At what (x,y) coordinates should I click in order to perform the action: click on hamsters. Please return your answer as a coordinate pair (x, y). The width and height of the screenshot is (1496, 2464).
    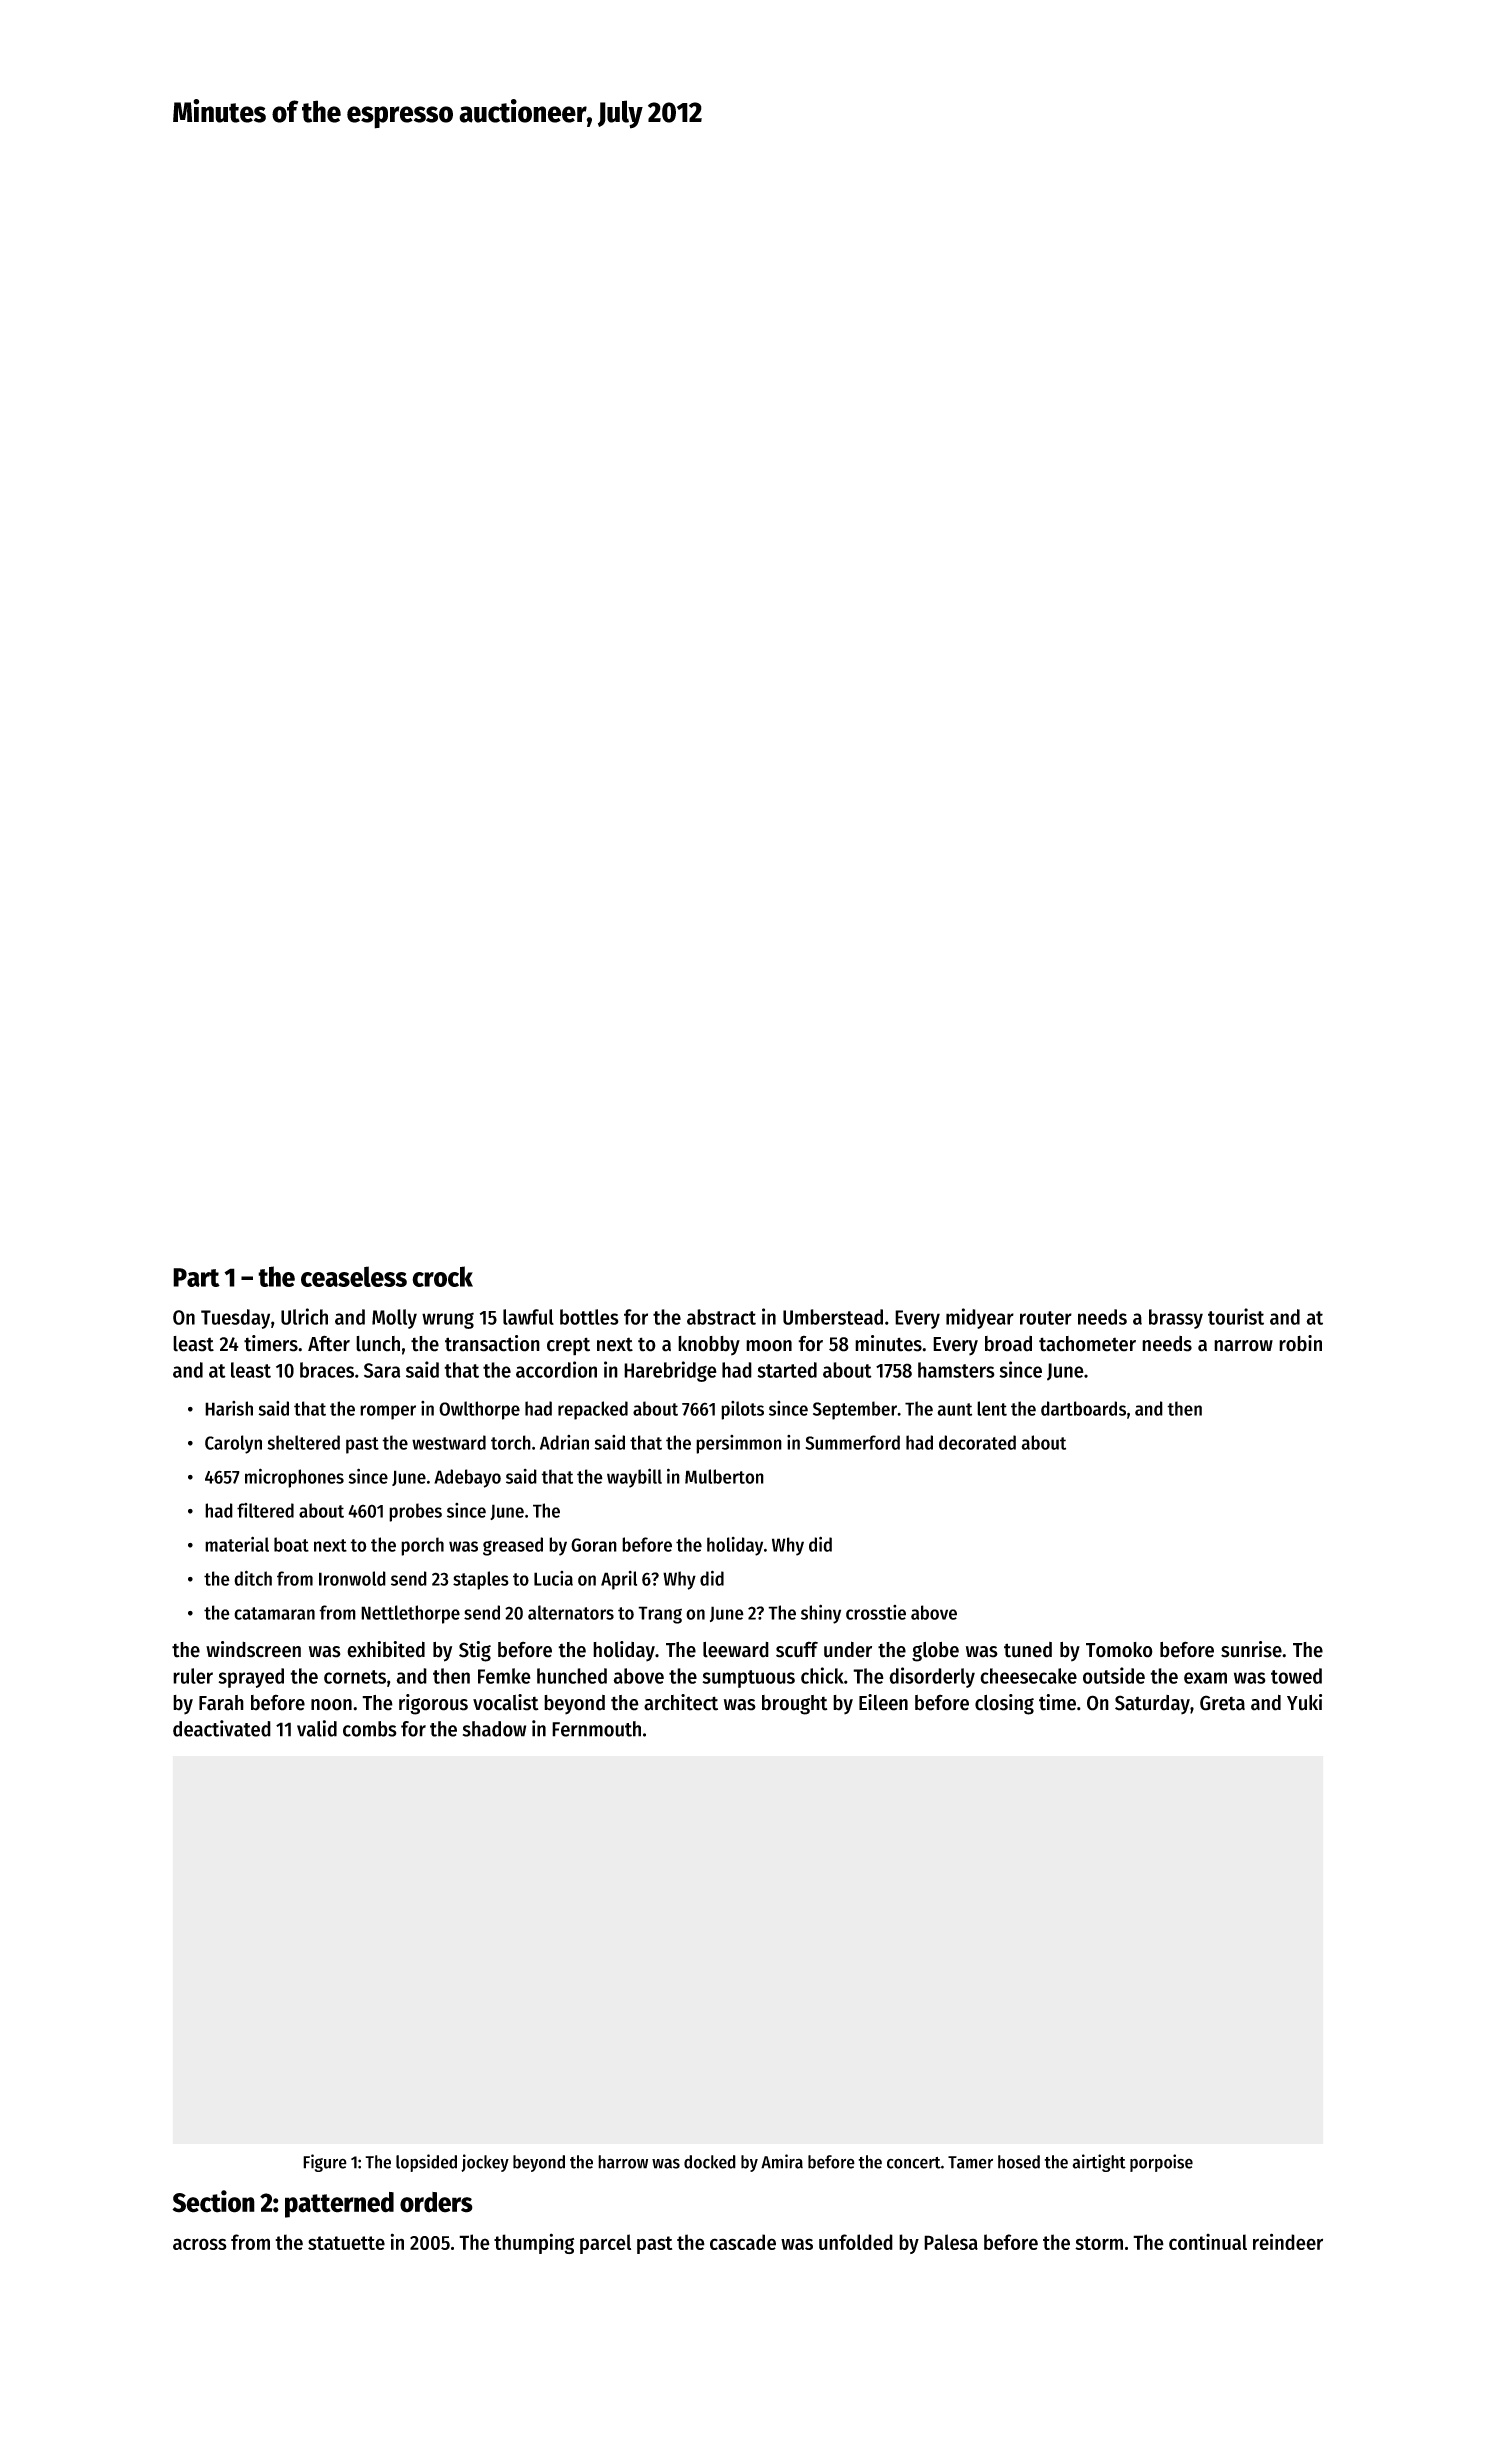
    Looking at the image, I should click on (956, 1370).
